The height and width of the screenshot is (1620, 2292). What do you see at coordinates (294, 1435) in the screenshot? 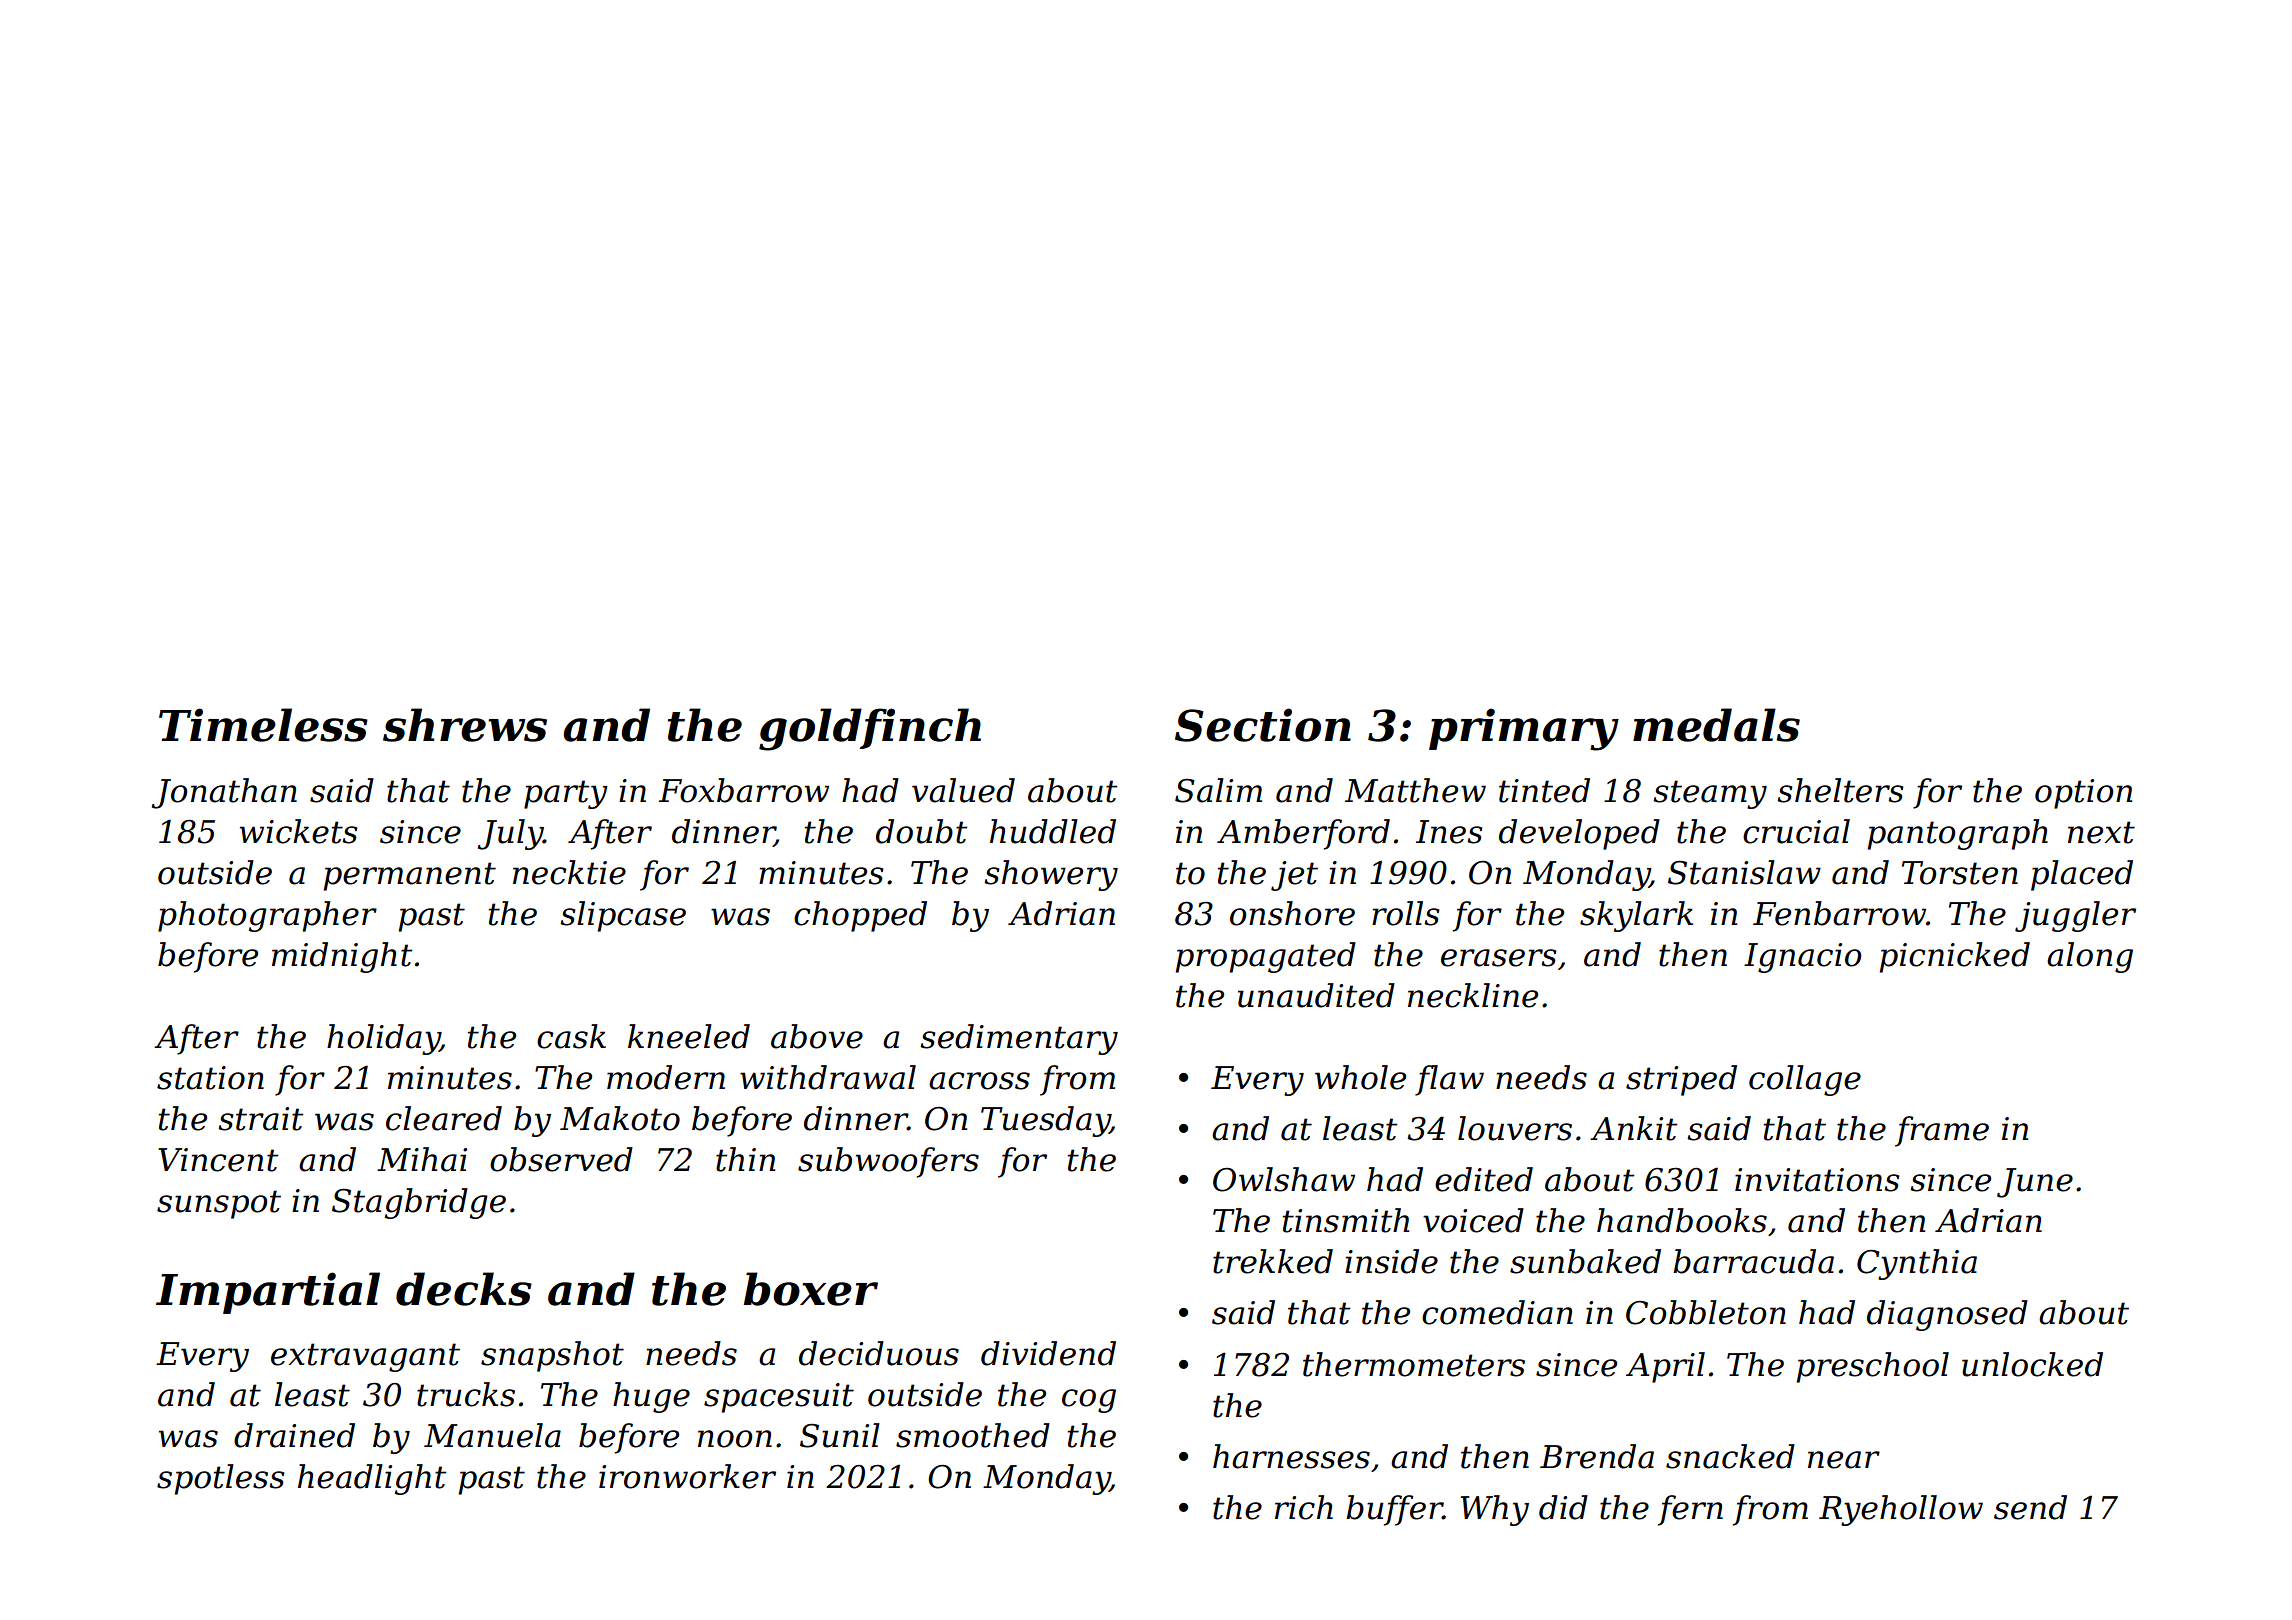
I see `drained` at bounding box center [294, 1435].
